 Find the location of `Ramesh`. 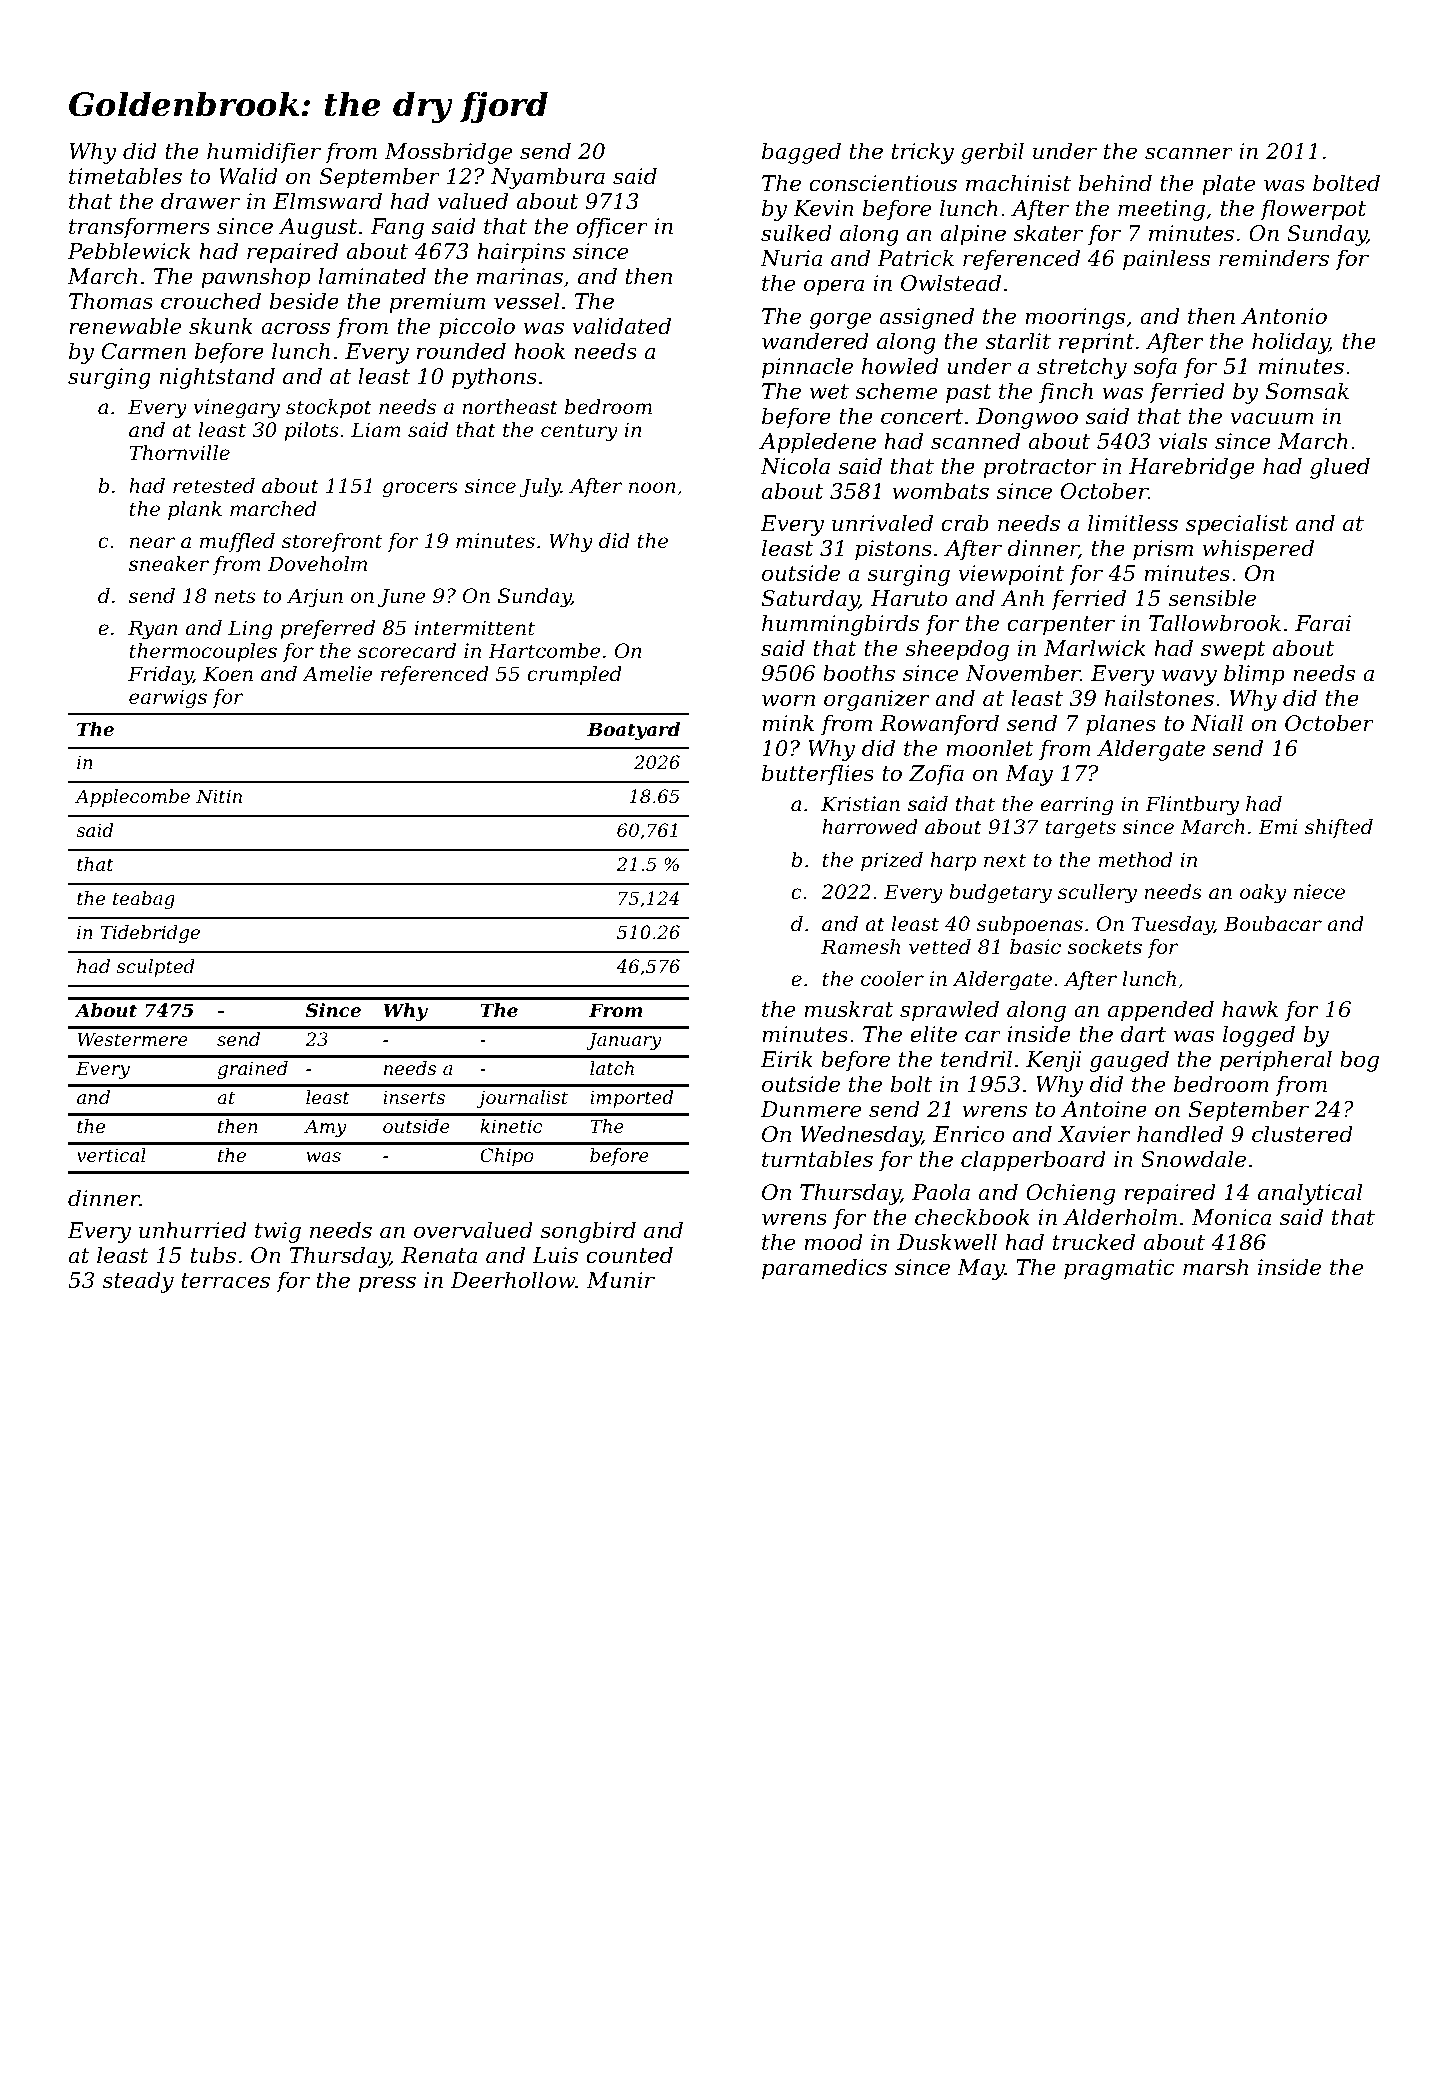

Ramesh is located at coordinates (860, 947).
